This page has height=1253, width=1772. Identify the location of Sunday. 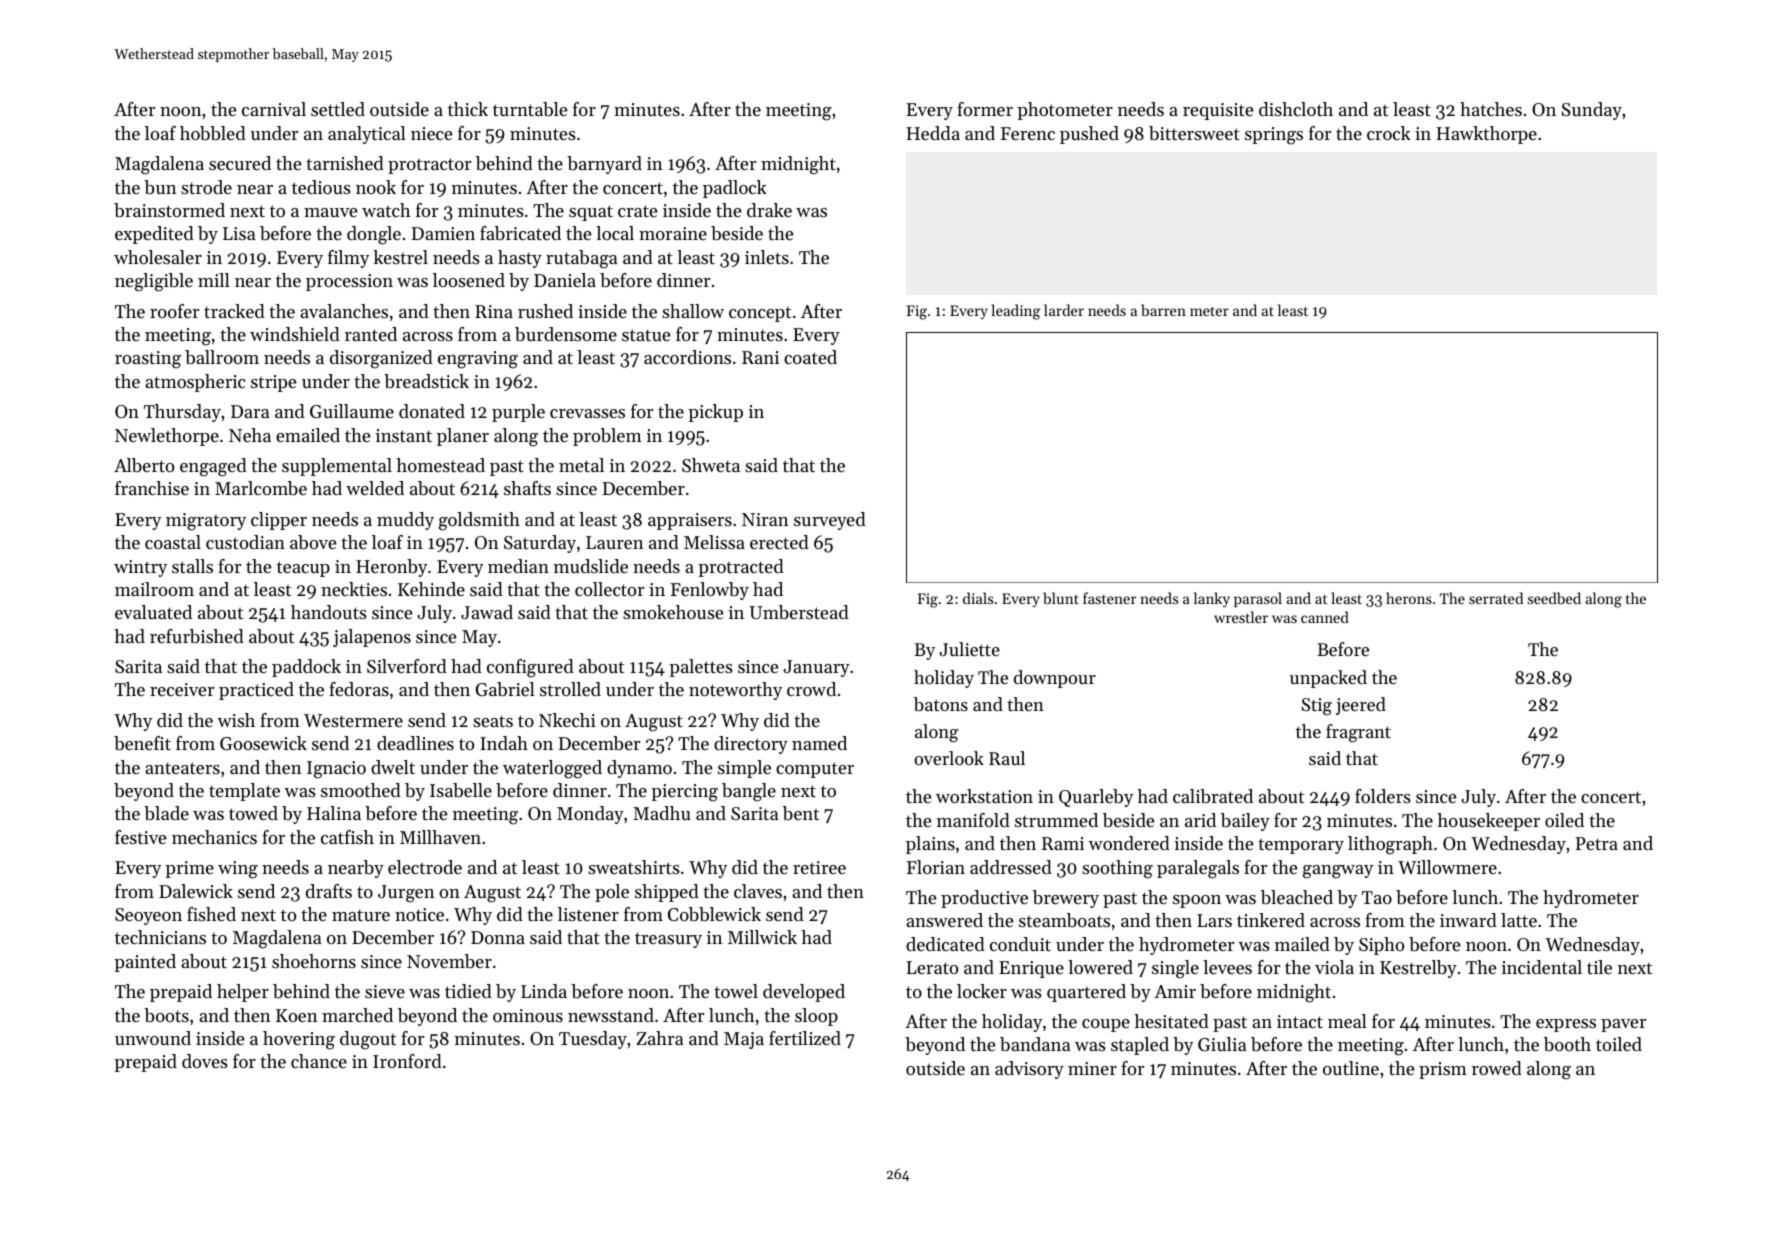
(1592, 111).
